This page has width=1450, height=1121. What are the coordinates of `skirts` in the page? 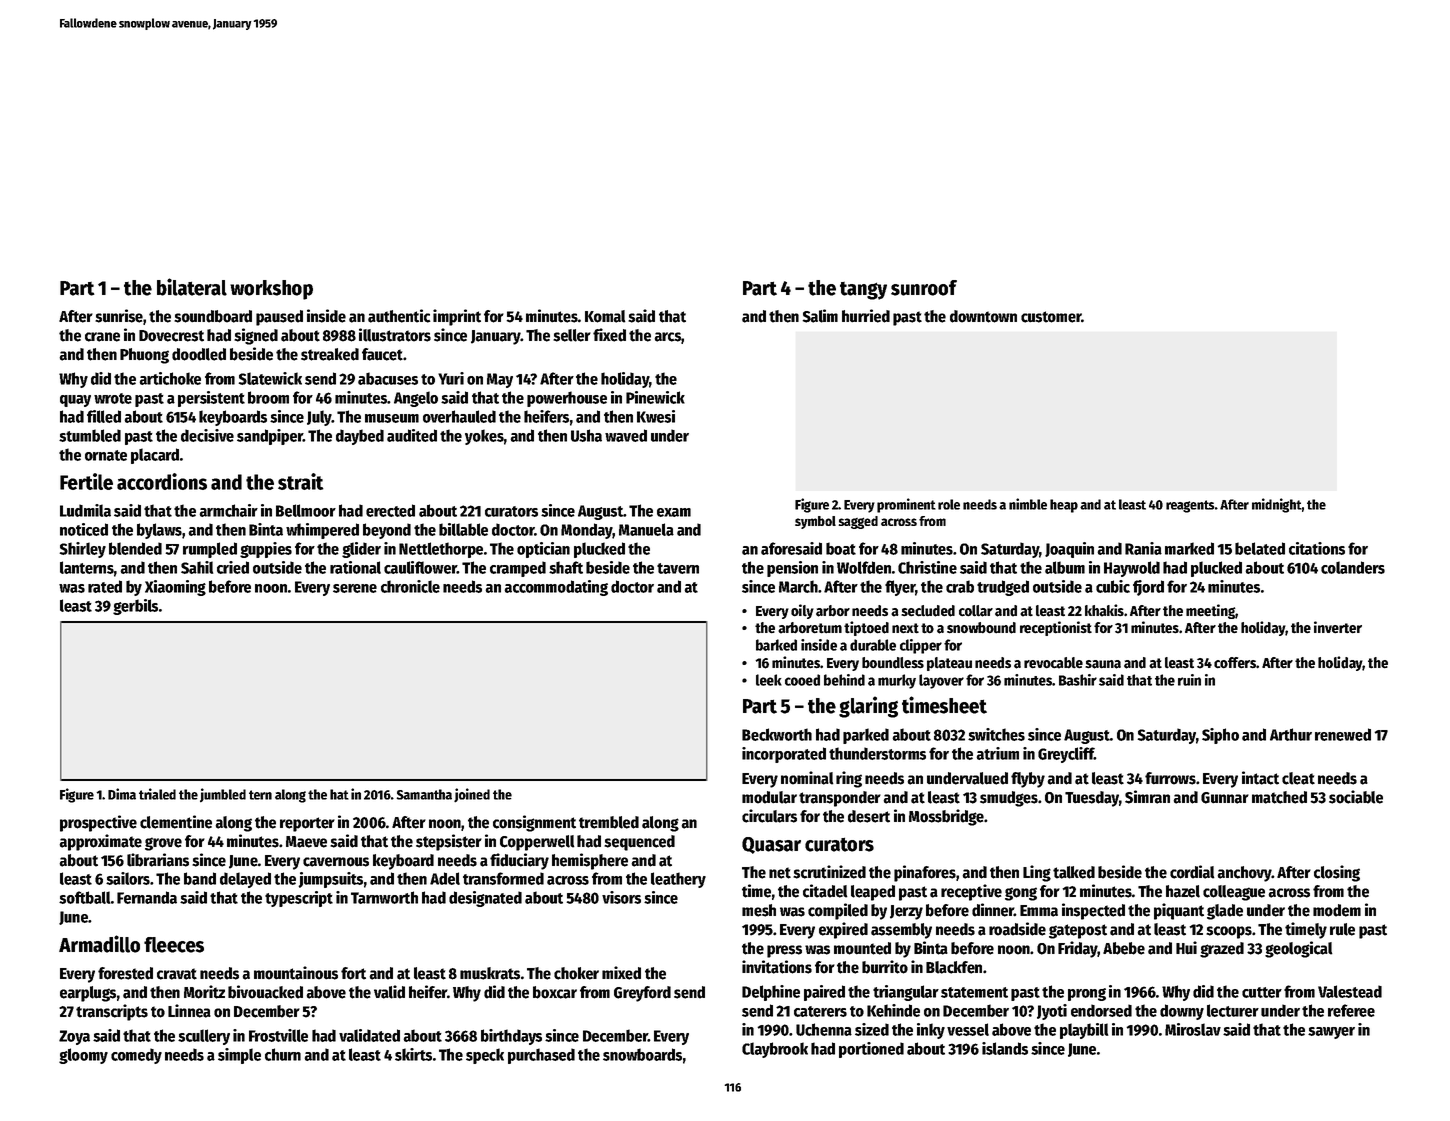 It's located at (413, 1054).
